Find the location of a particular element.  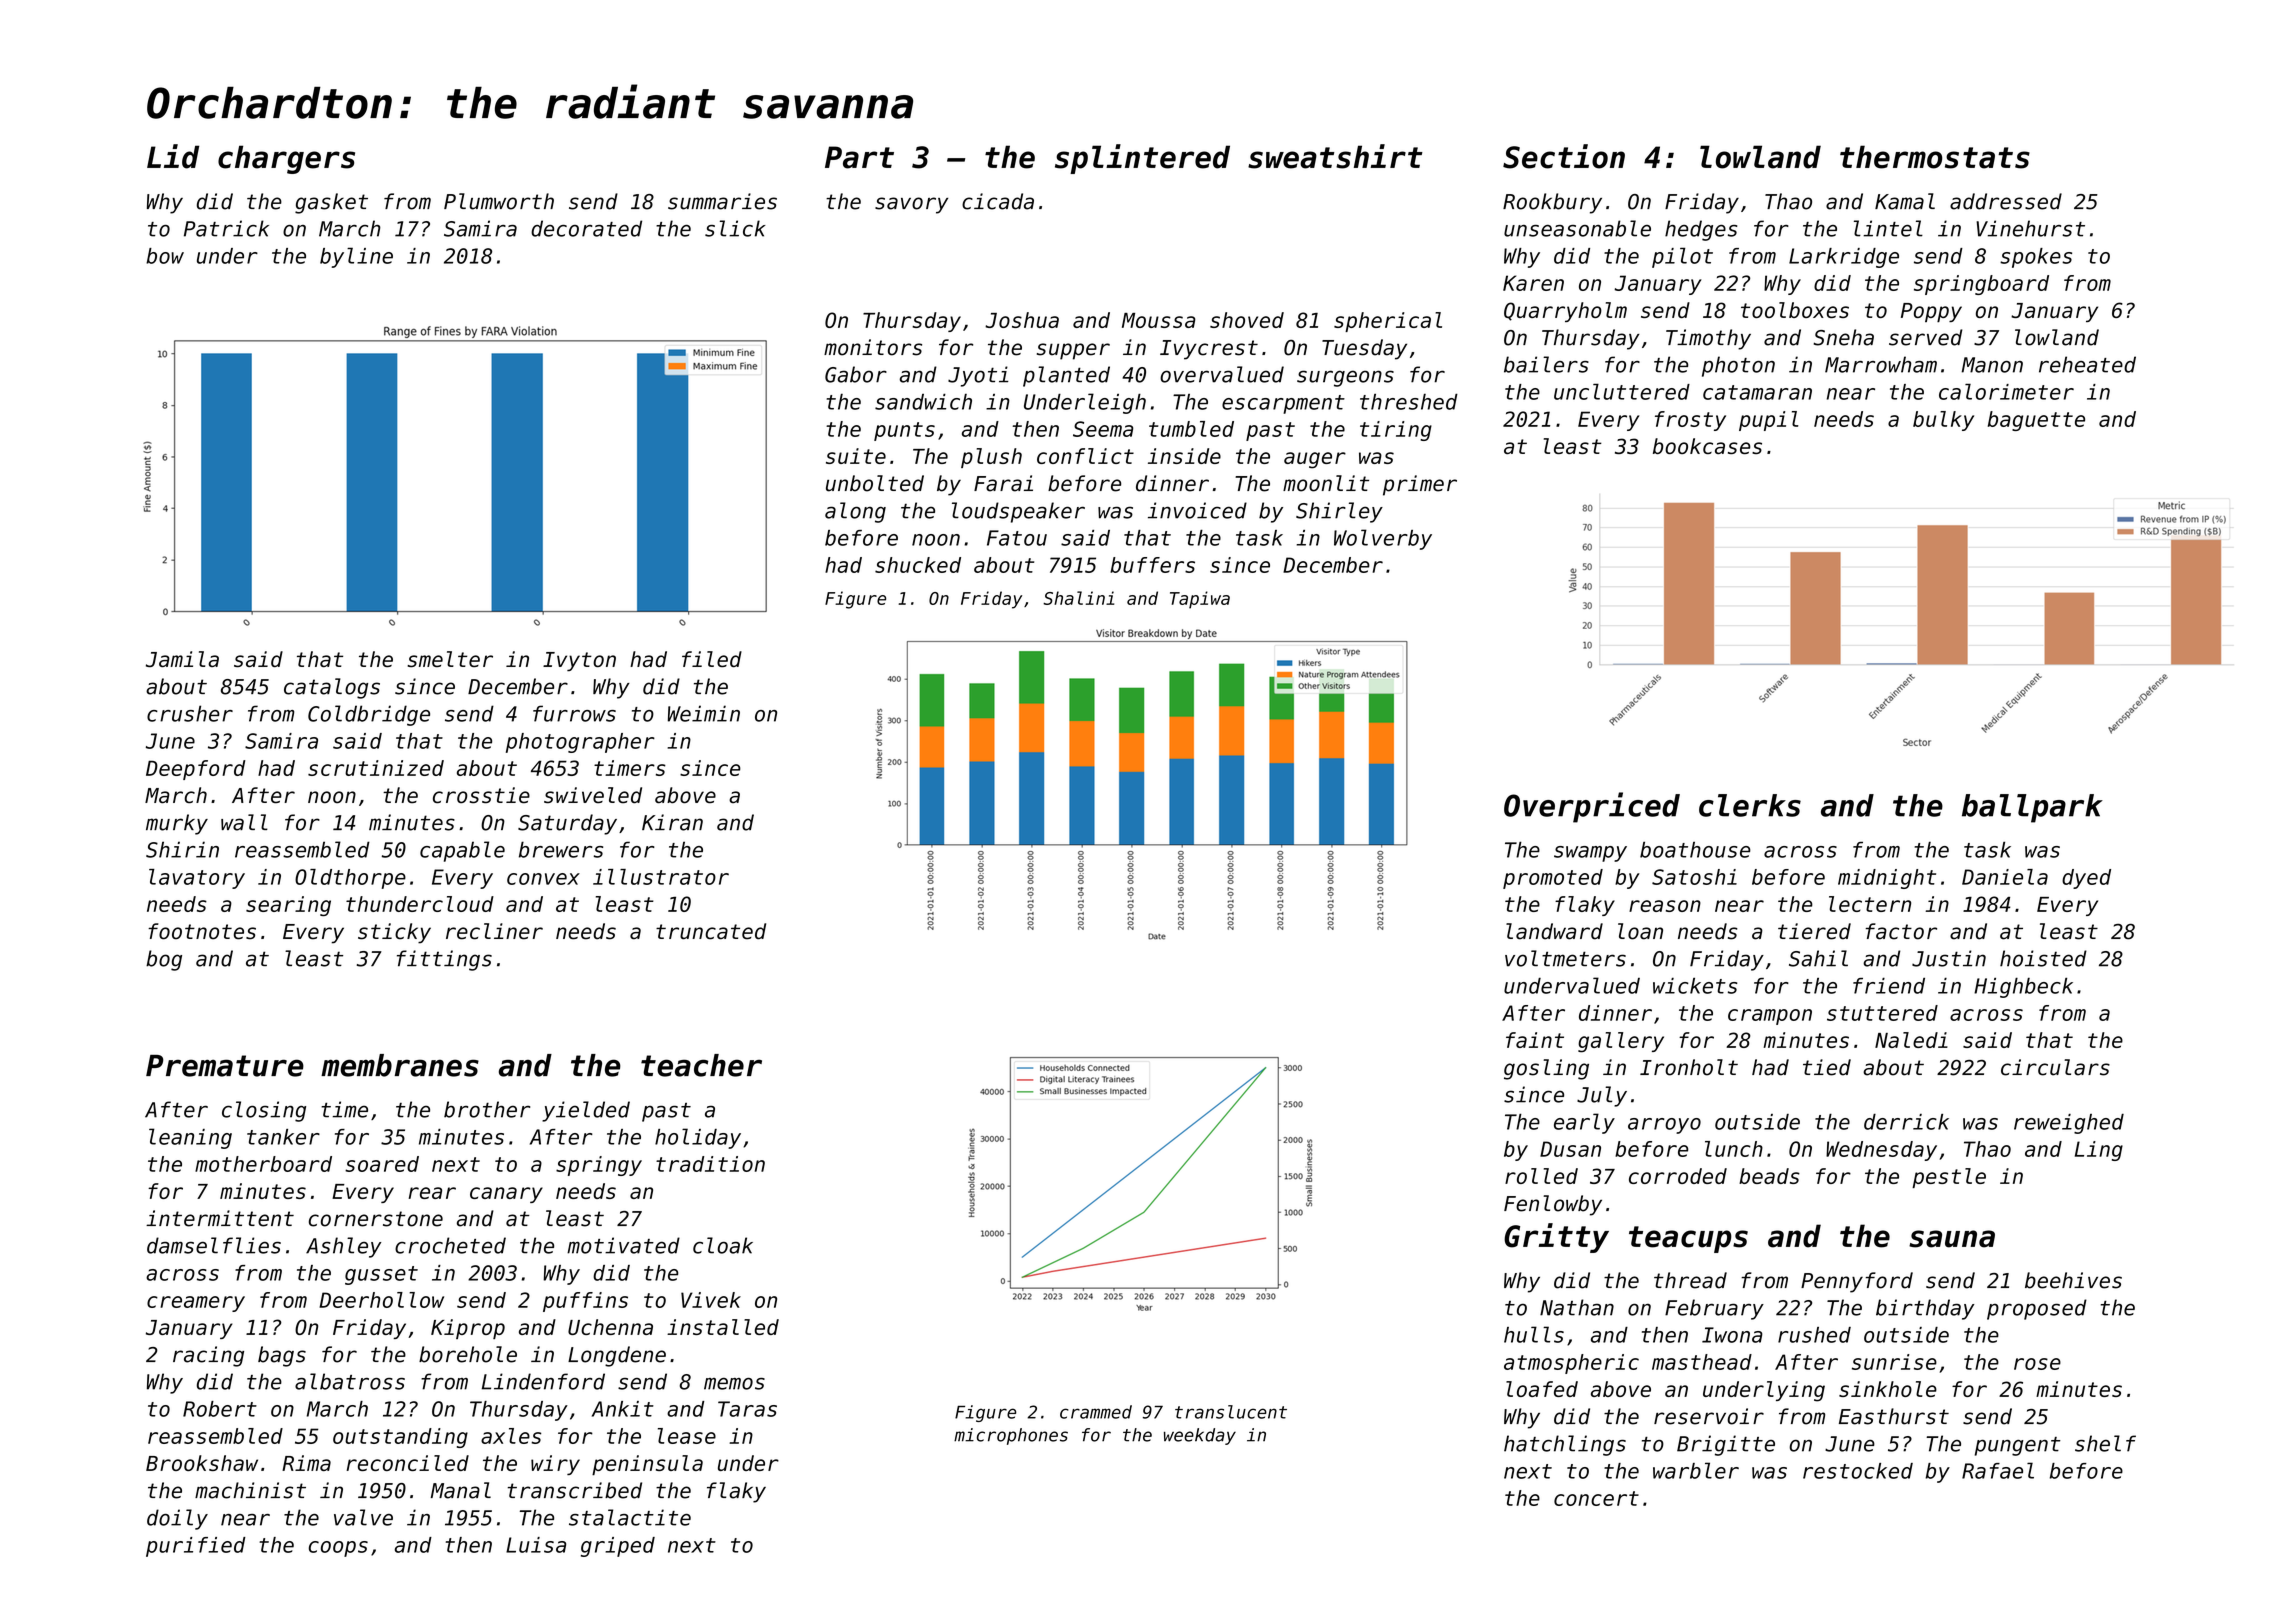

Deepford is located at coordinates (195, 770).
